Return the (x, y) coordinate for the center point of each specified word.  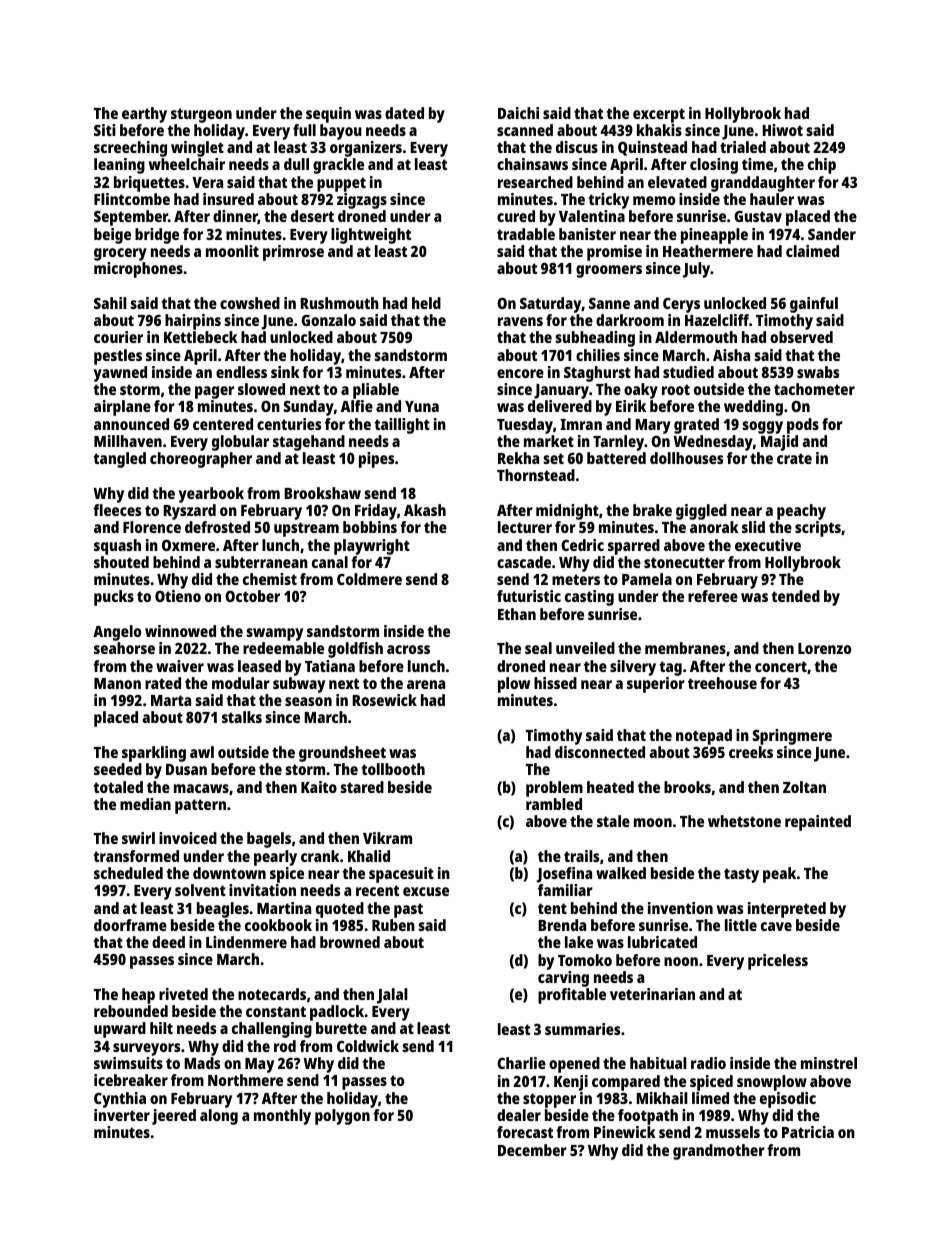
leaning (119, 166)
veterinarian (652, 994)
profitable (572, 996)
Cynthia (120, 1100)
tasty (741, 875)
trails (581, 856)
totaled (118, 787)
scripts (818, 529)
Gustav (758, 216)
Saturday (551, 305)
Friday (376, 512)
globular (240, 443)
